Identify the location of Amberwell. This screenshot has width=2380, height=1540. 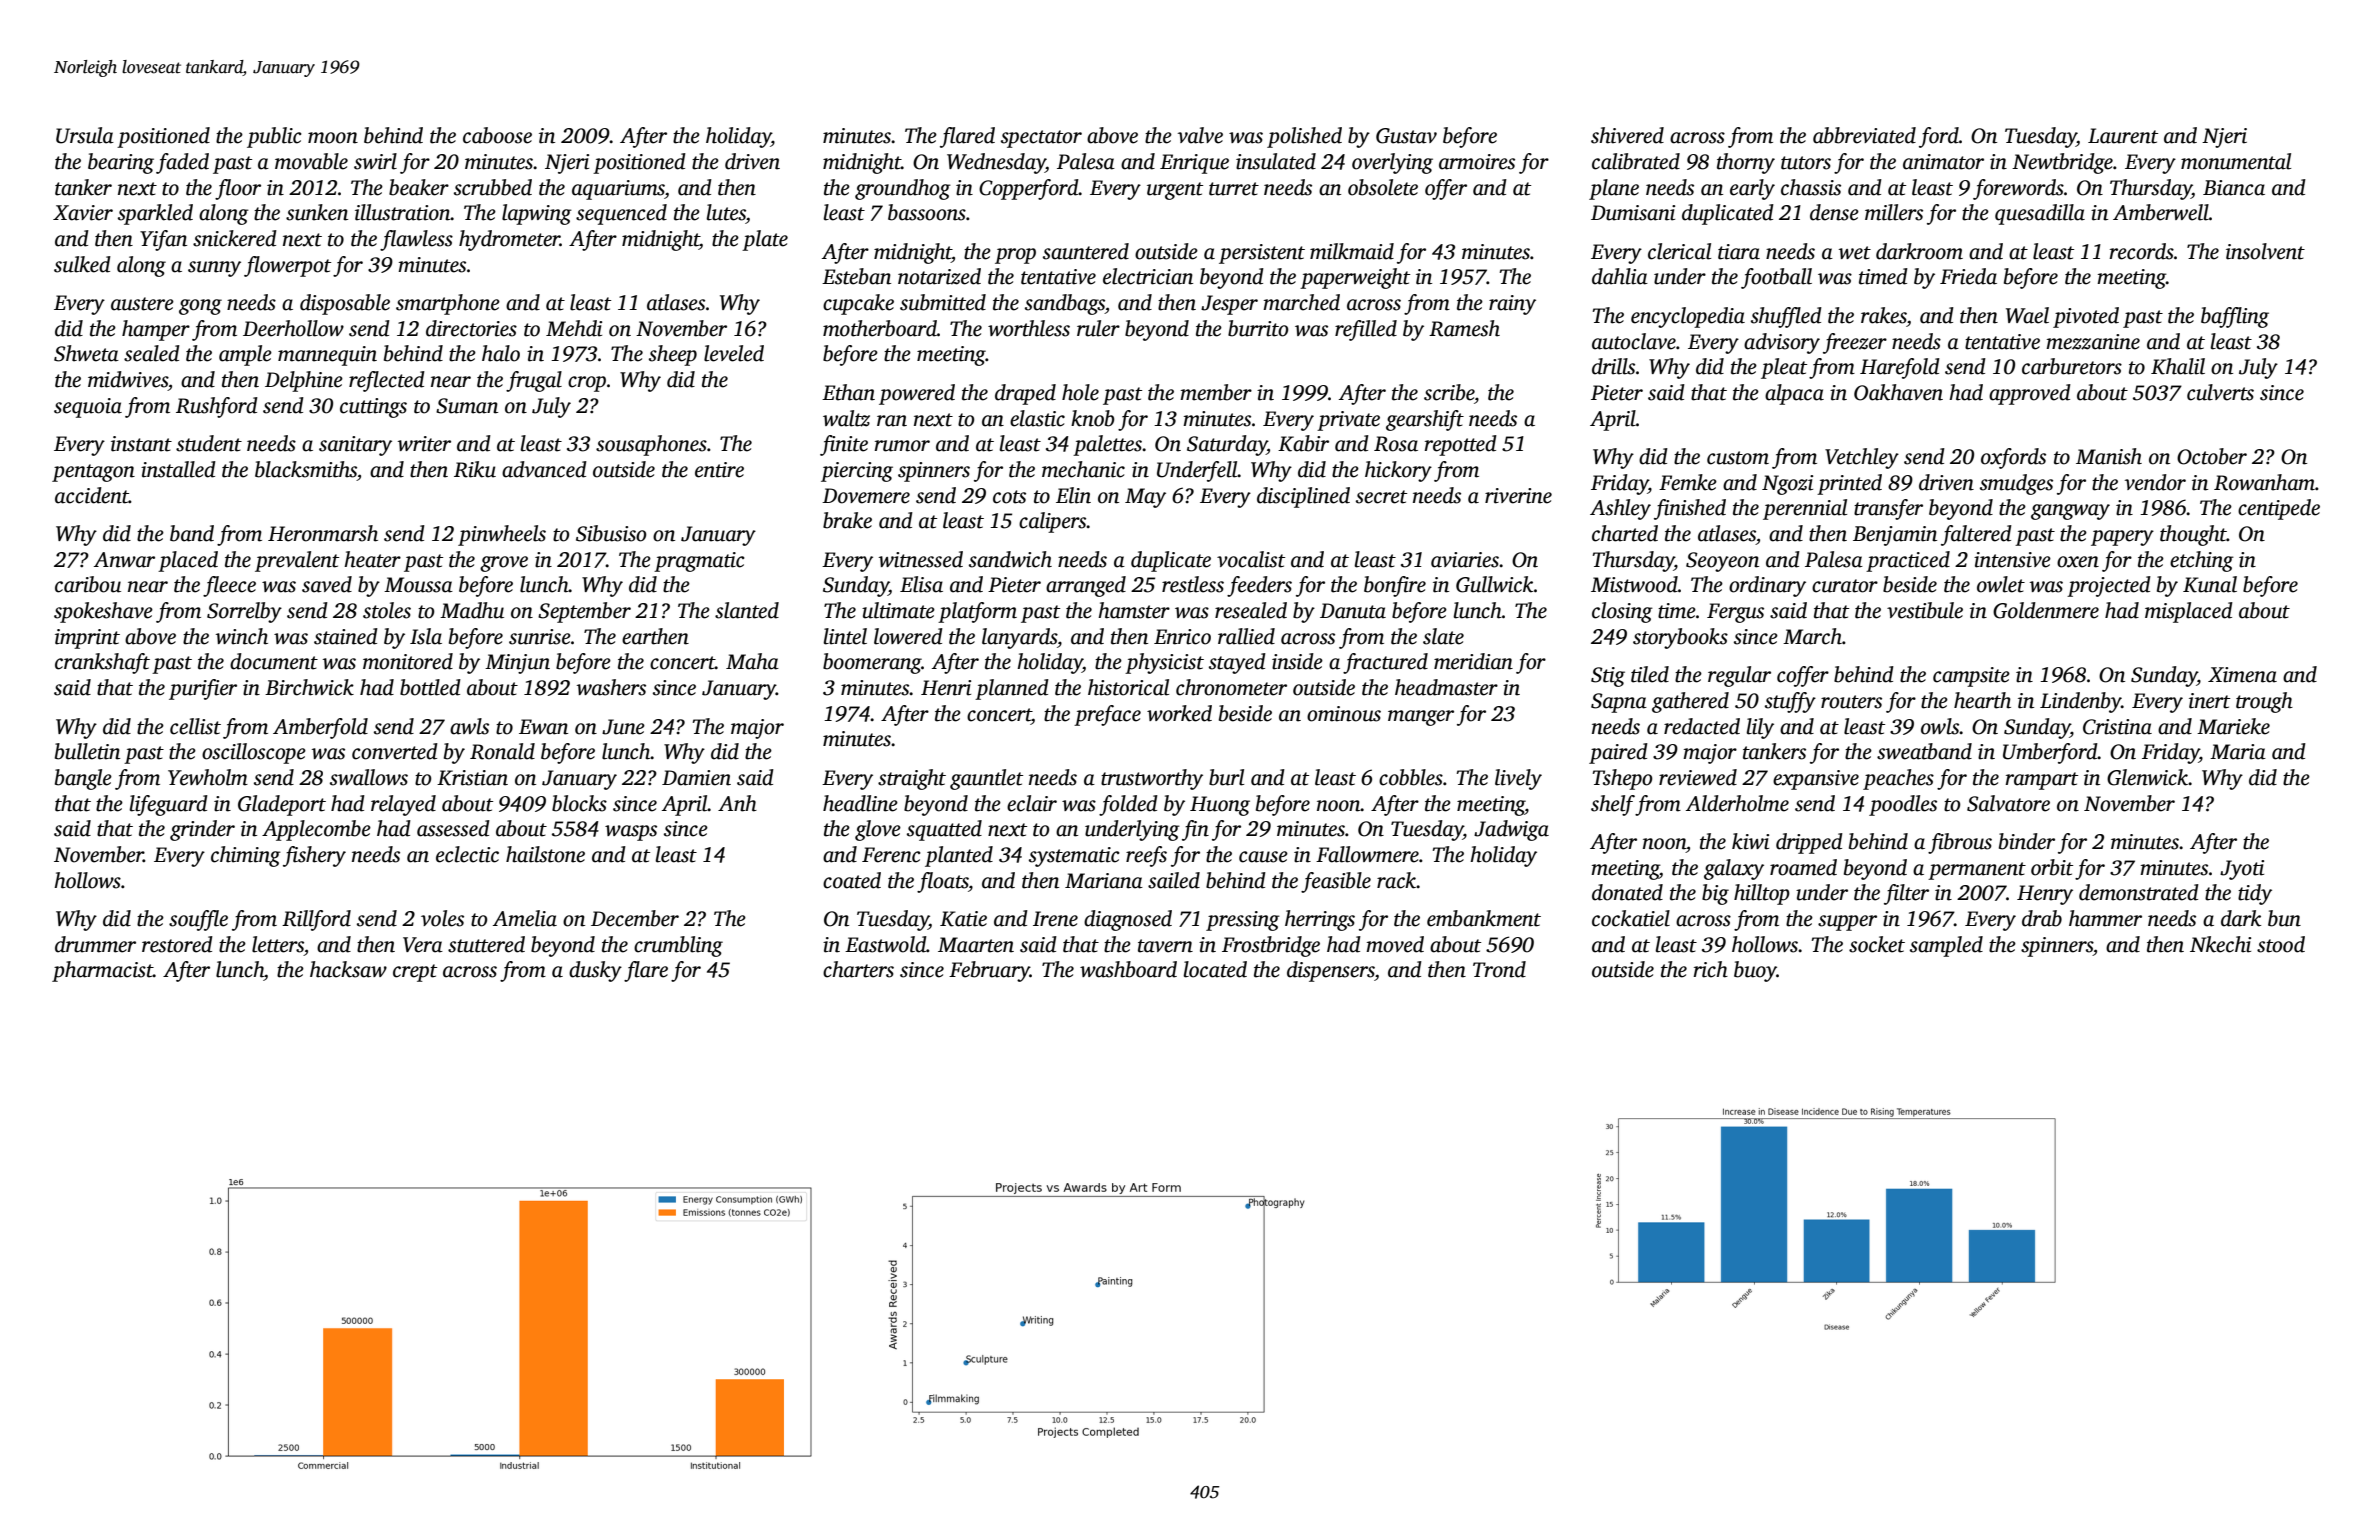
(2161, 212).
